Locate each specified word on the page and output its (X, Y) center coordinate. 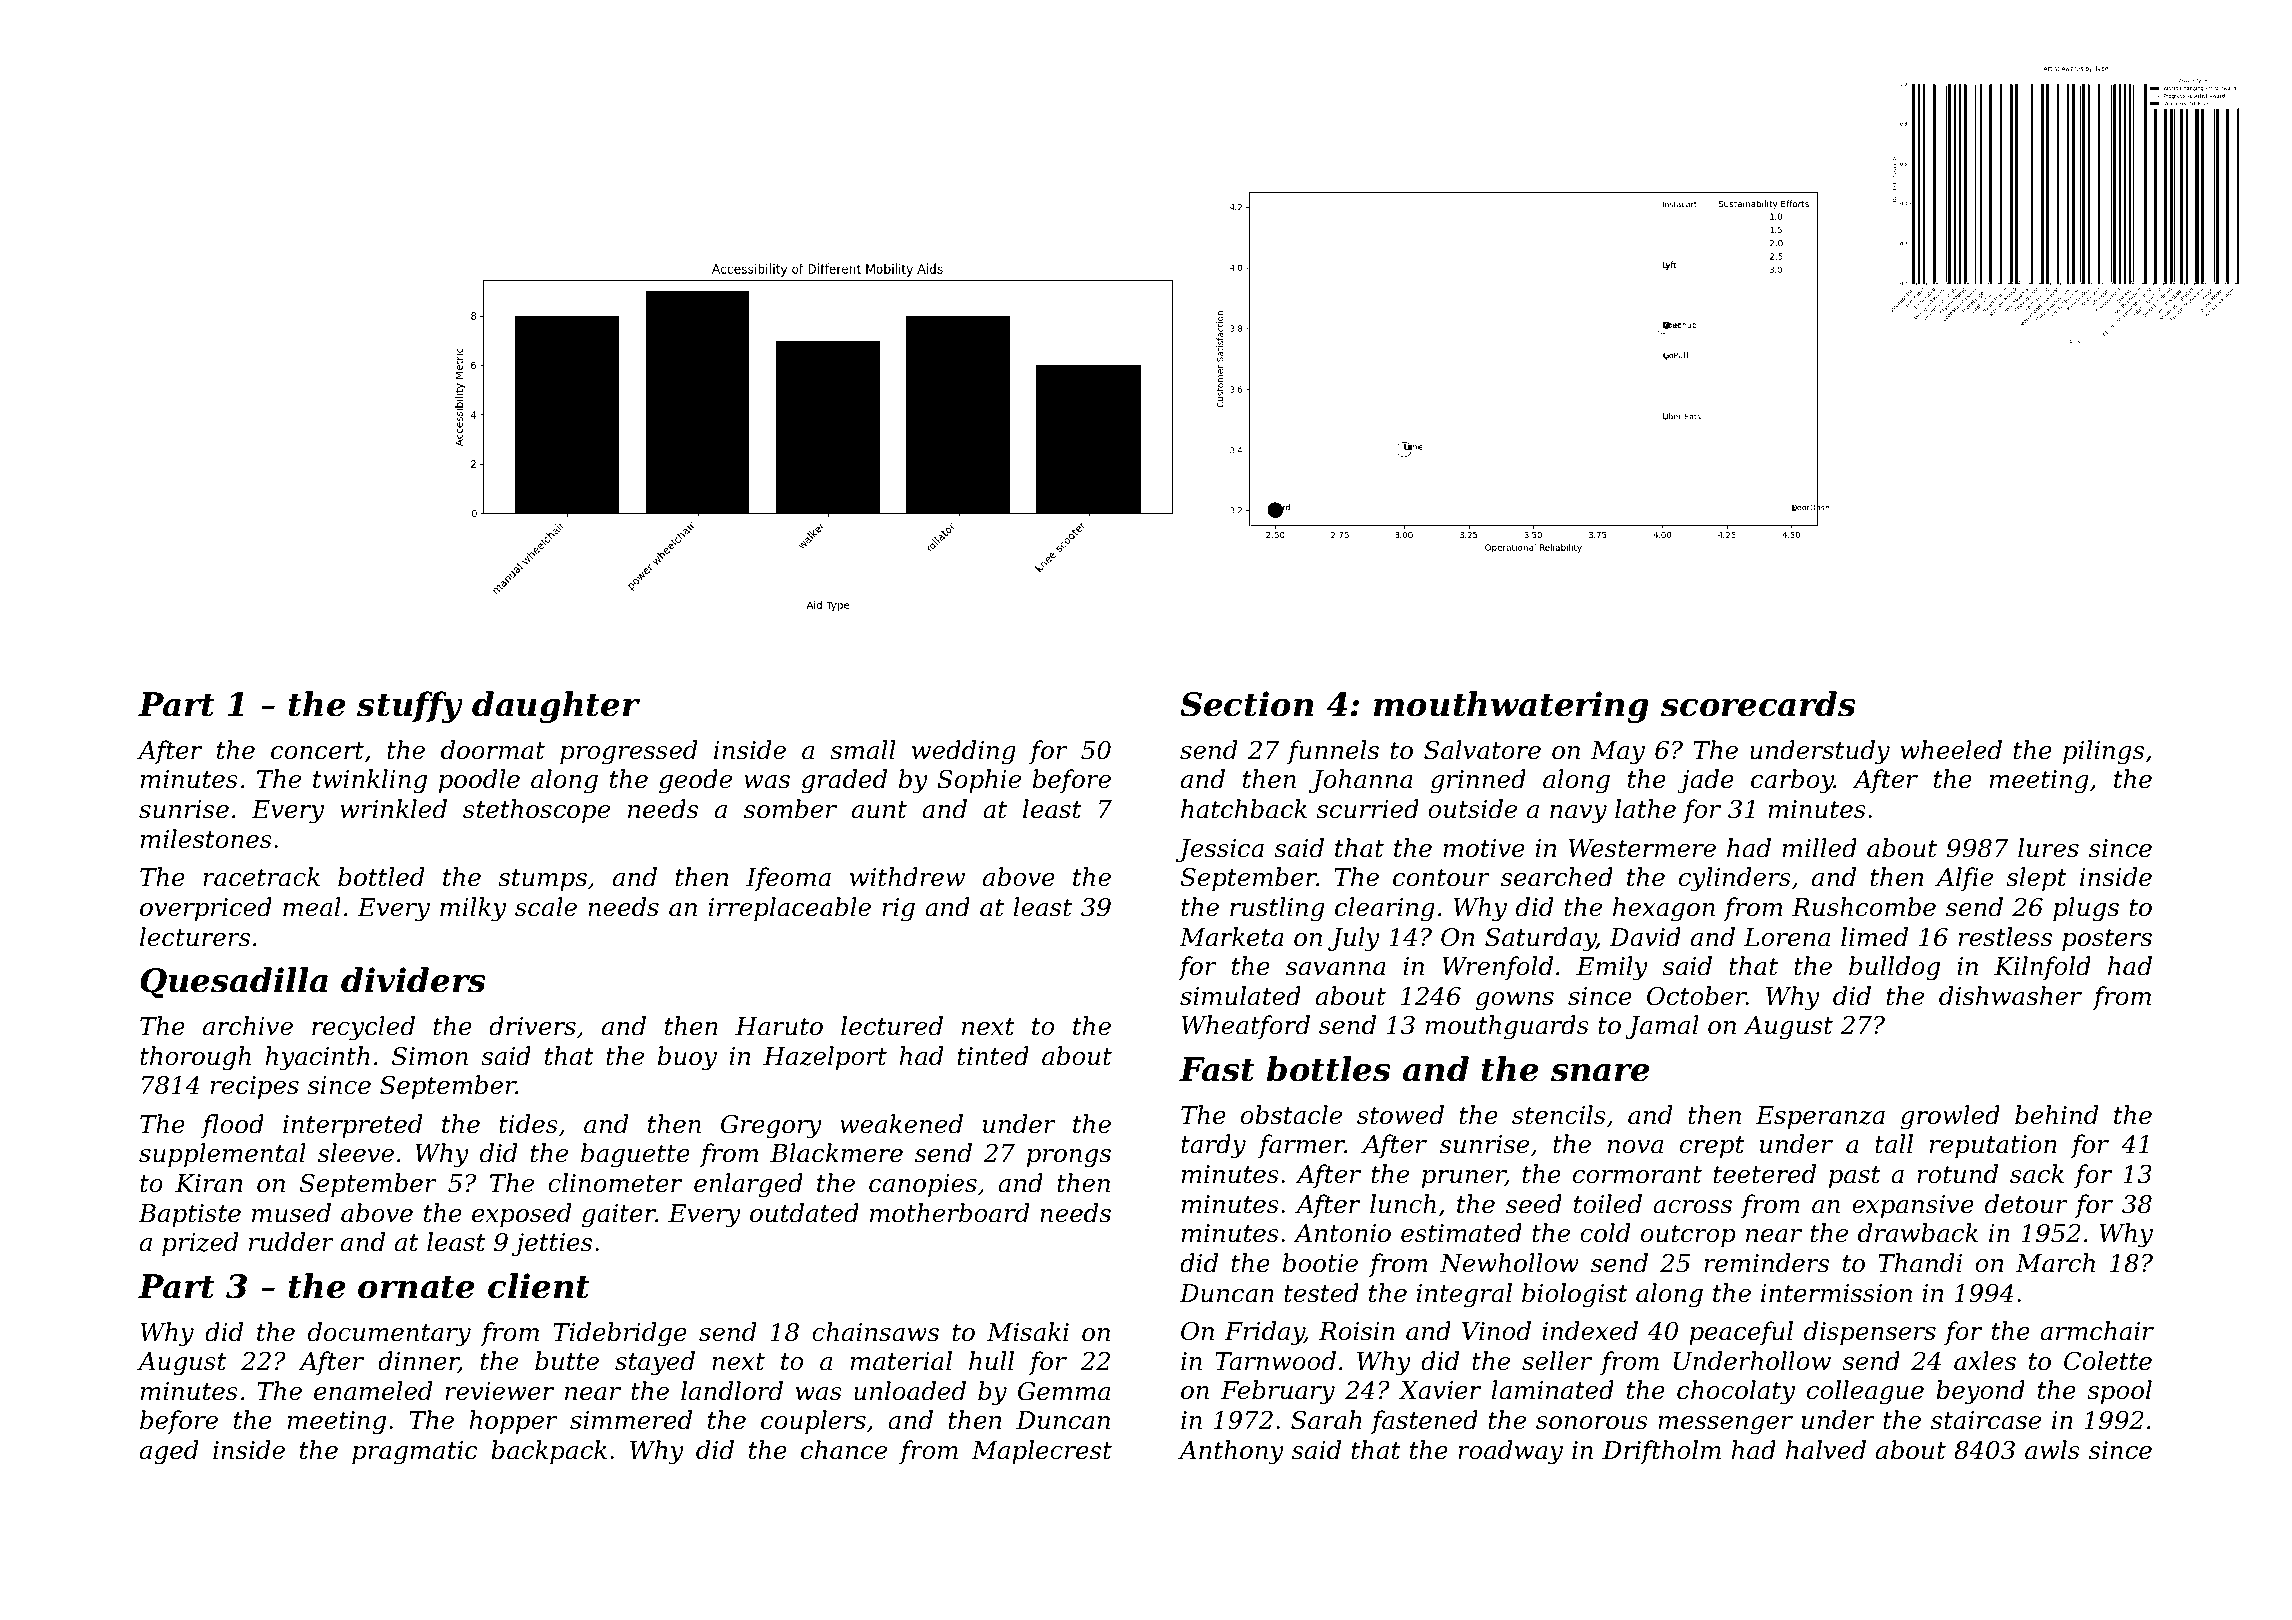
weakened (901, 1124)
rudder (291, 1242)
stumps (542, 880)
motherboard (949, 1213)
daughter (556, 707)
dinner (418, 1362)
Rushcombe (1864, 907)
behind (2056, 1115)
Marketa (1231, 937)
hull (991, 1361)
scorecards (1758, 704)
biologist (1575, 1295)
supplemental (222, 1155)
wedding (964, 752)
